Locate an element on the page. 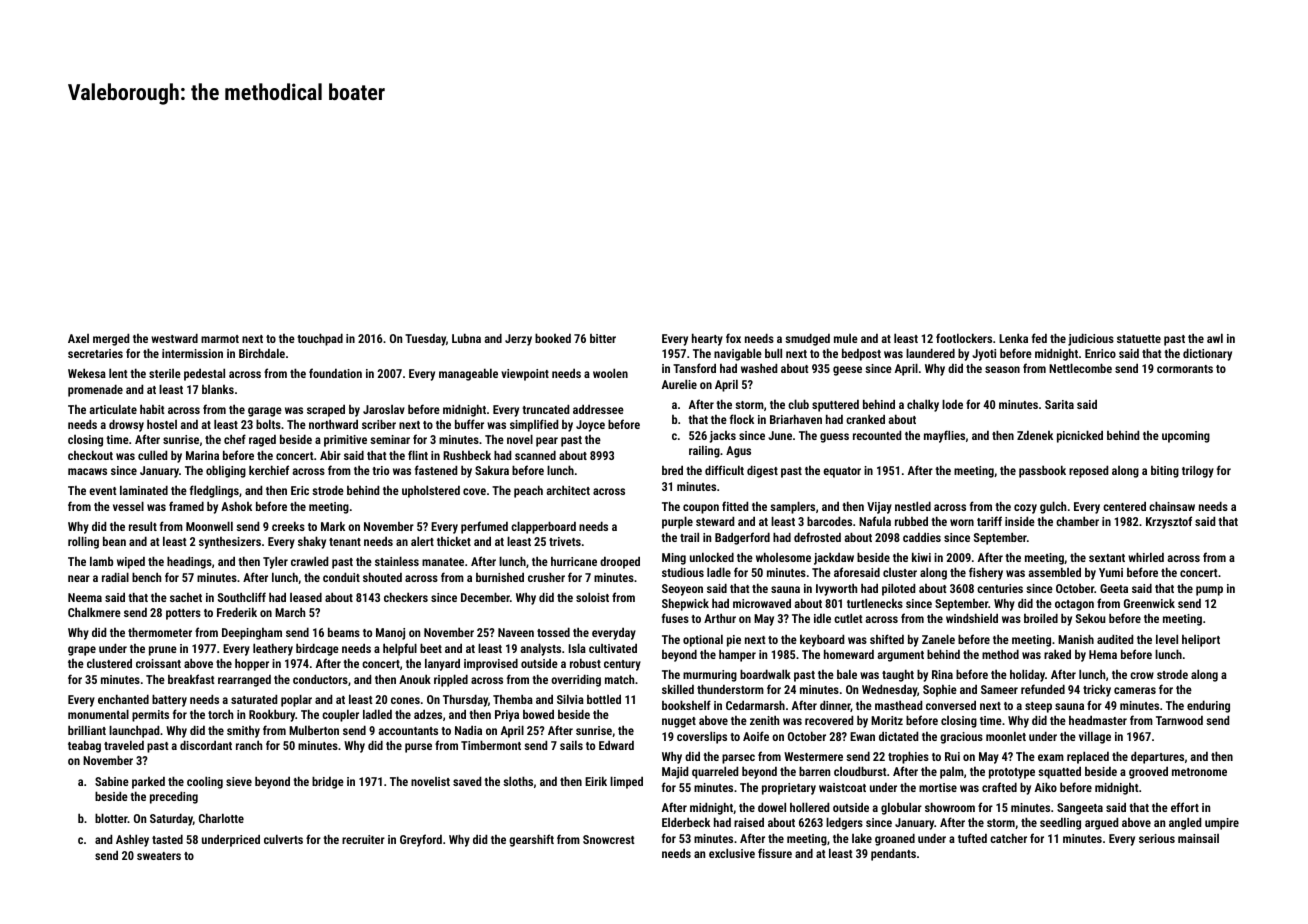 Image resolution: width=1308 pixels, height=924 pixels. marmot is located at coordinates (220, 339).
